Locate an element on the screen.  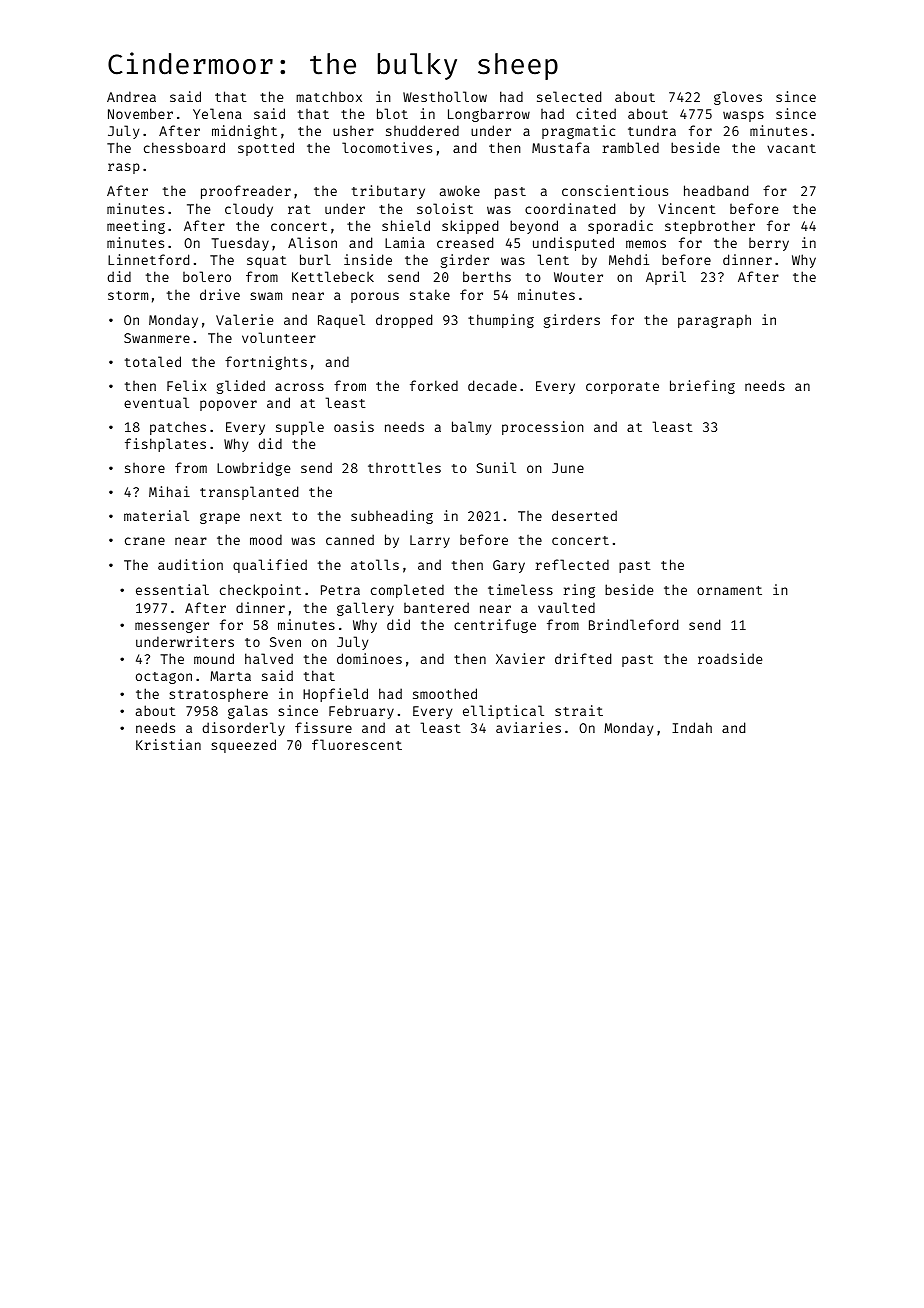
Larry is located at coordinates (430, 541).
